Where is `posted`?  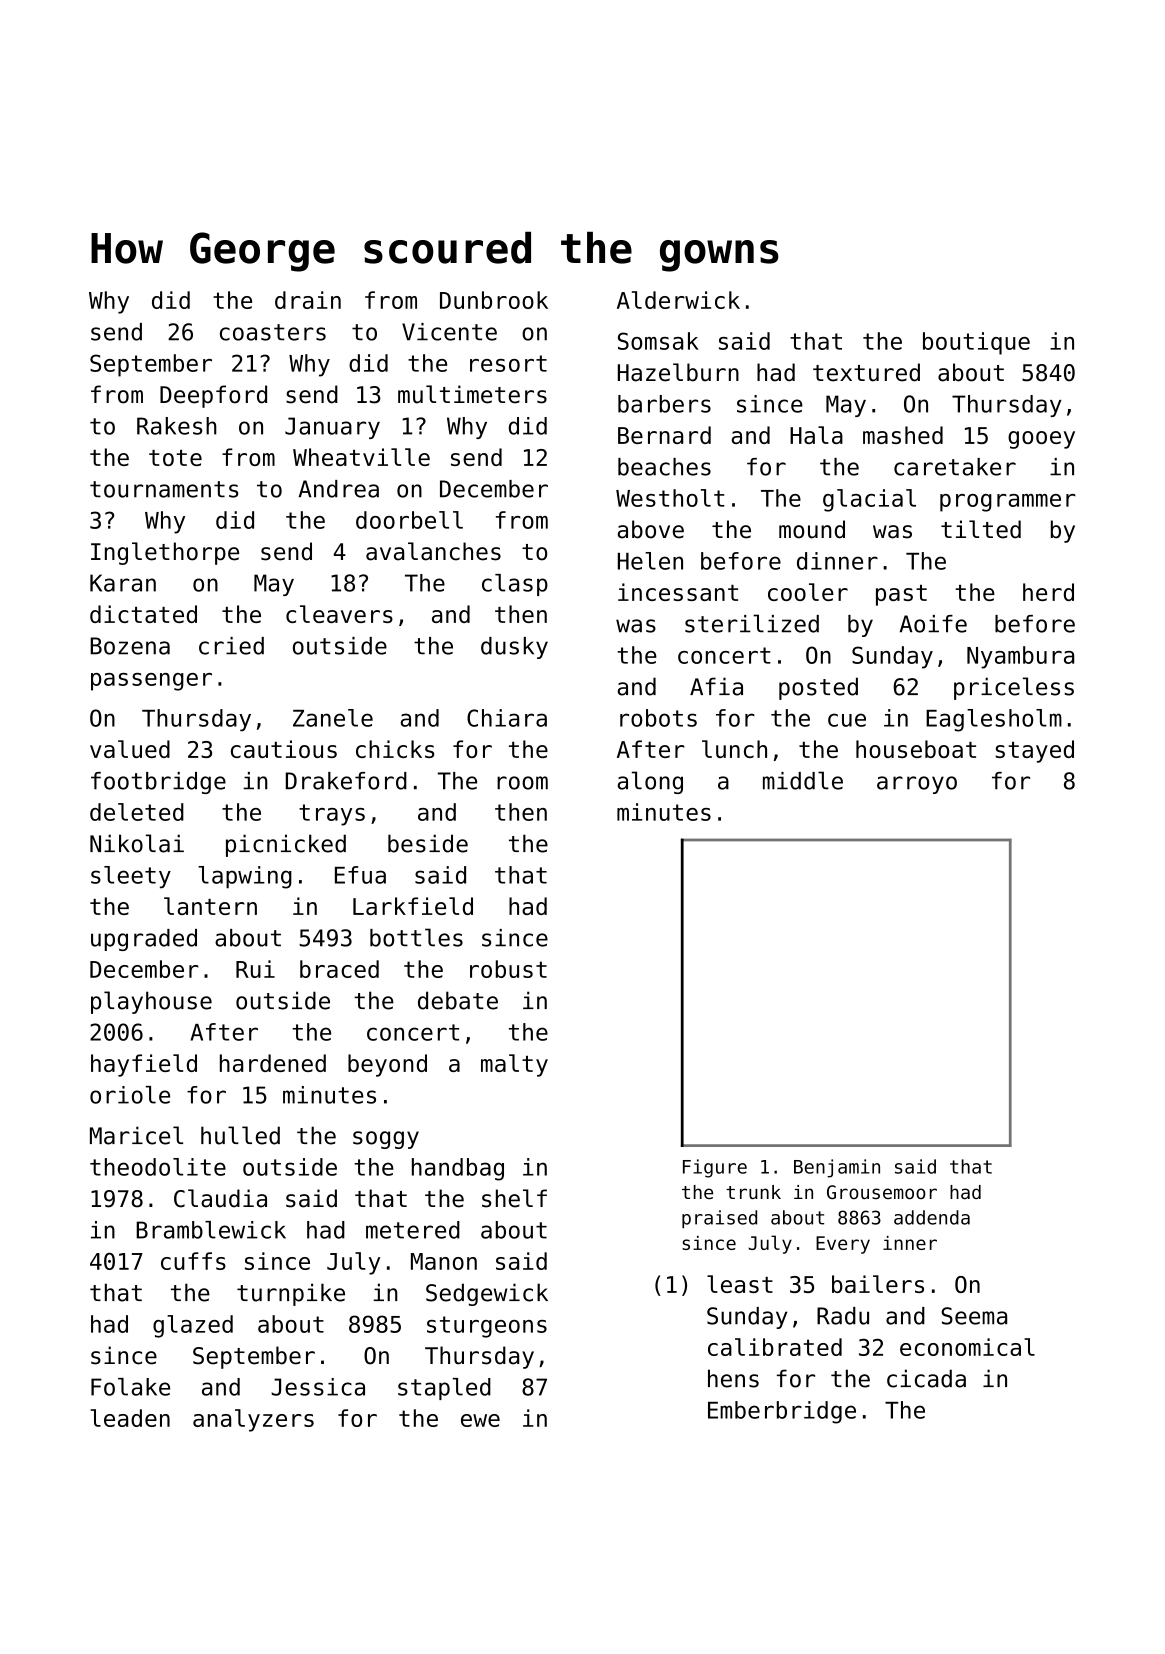
posted is located at coordinates (818, 688).
